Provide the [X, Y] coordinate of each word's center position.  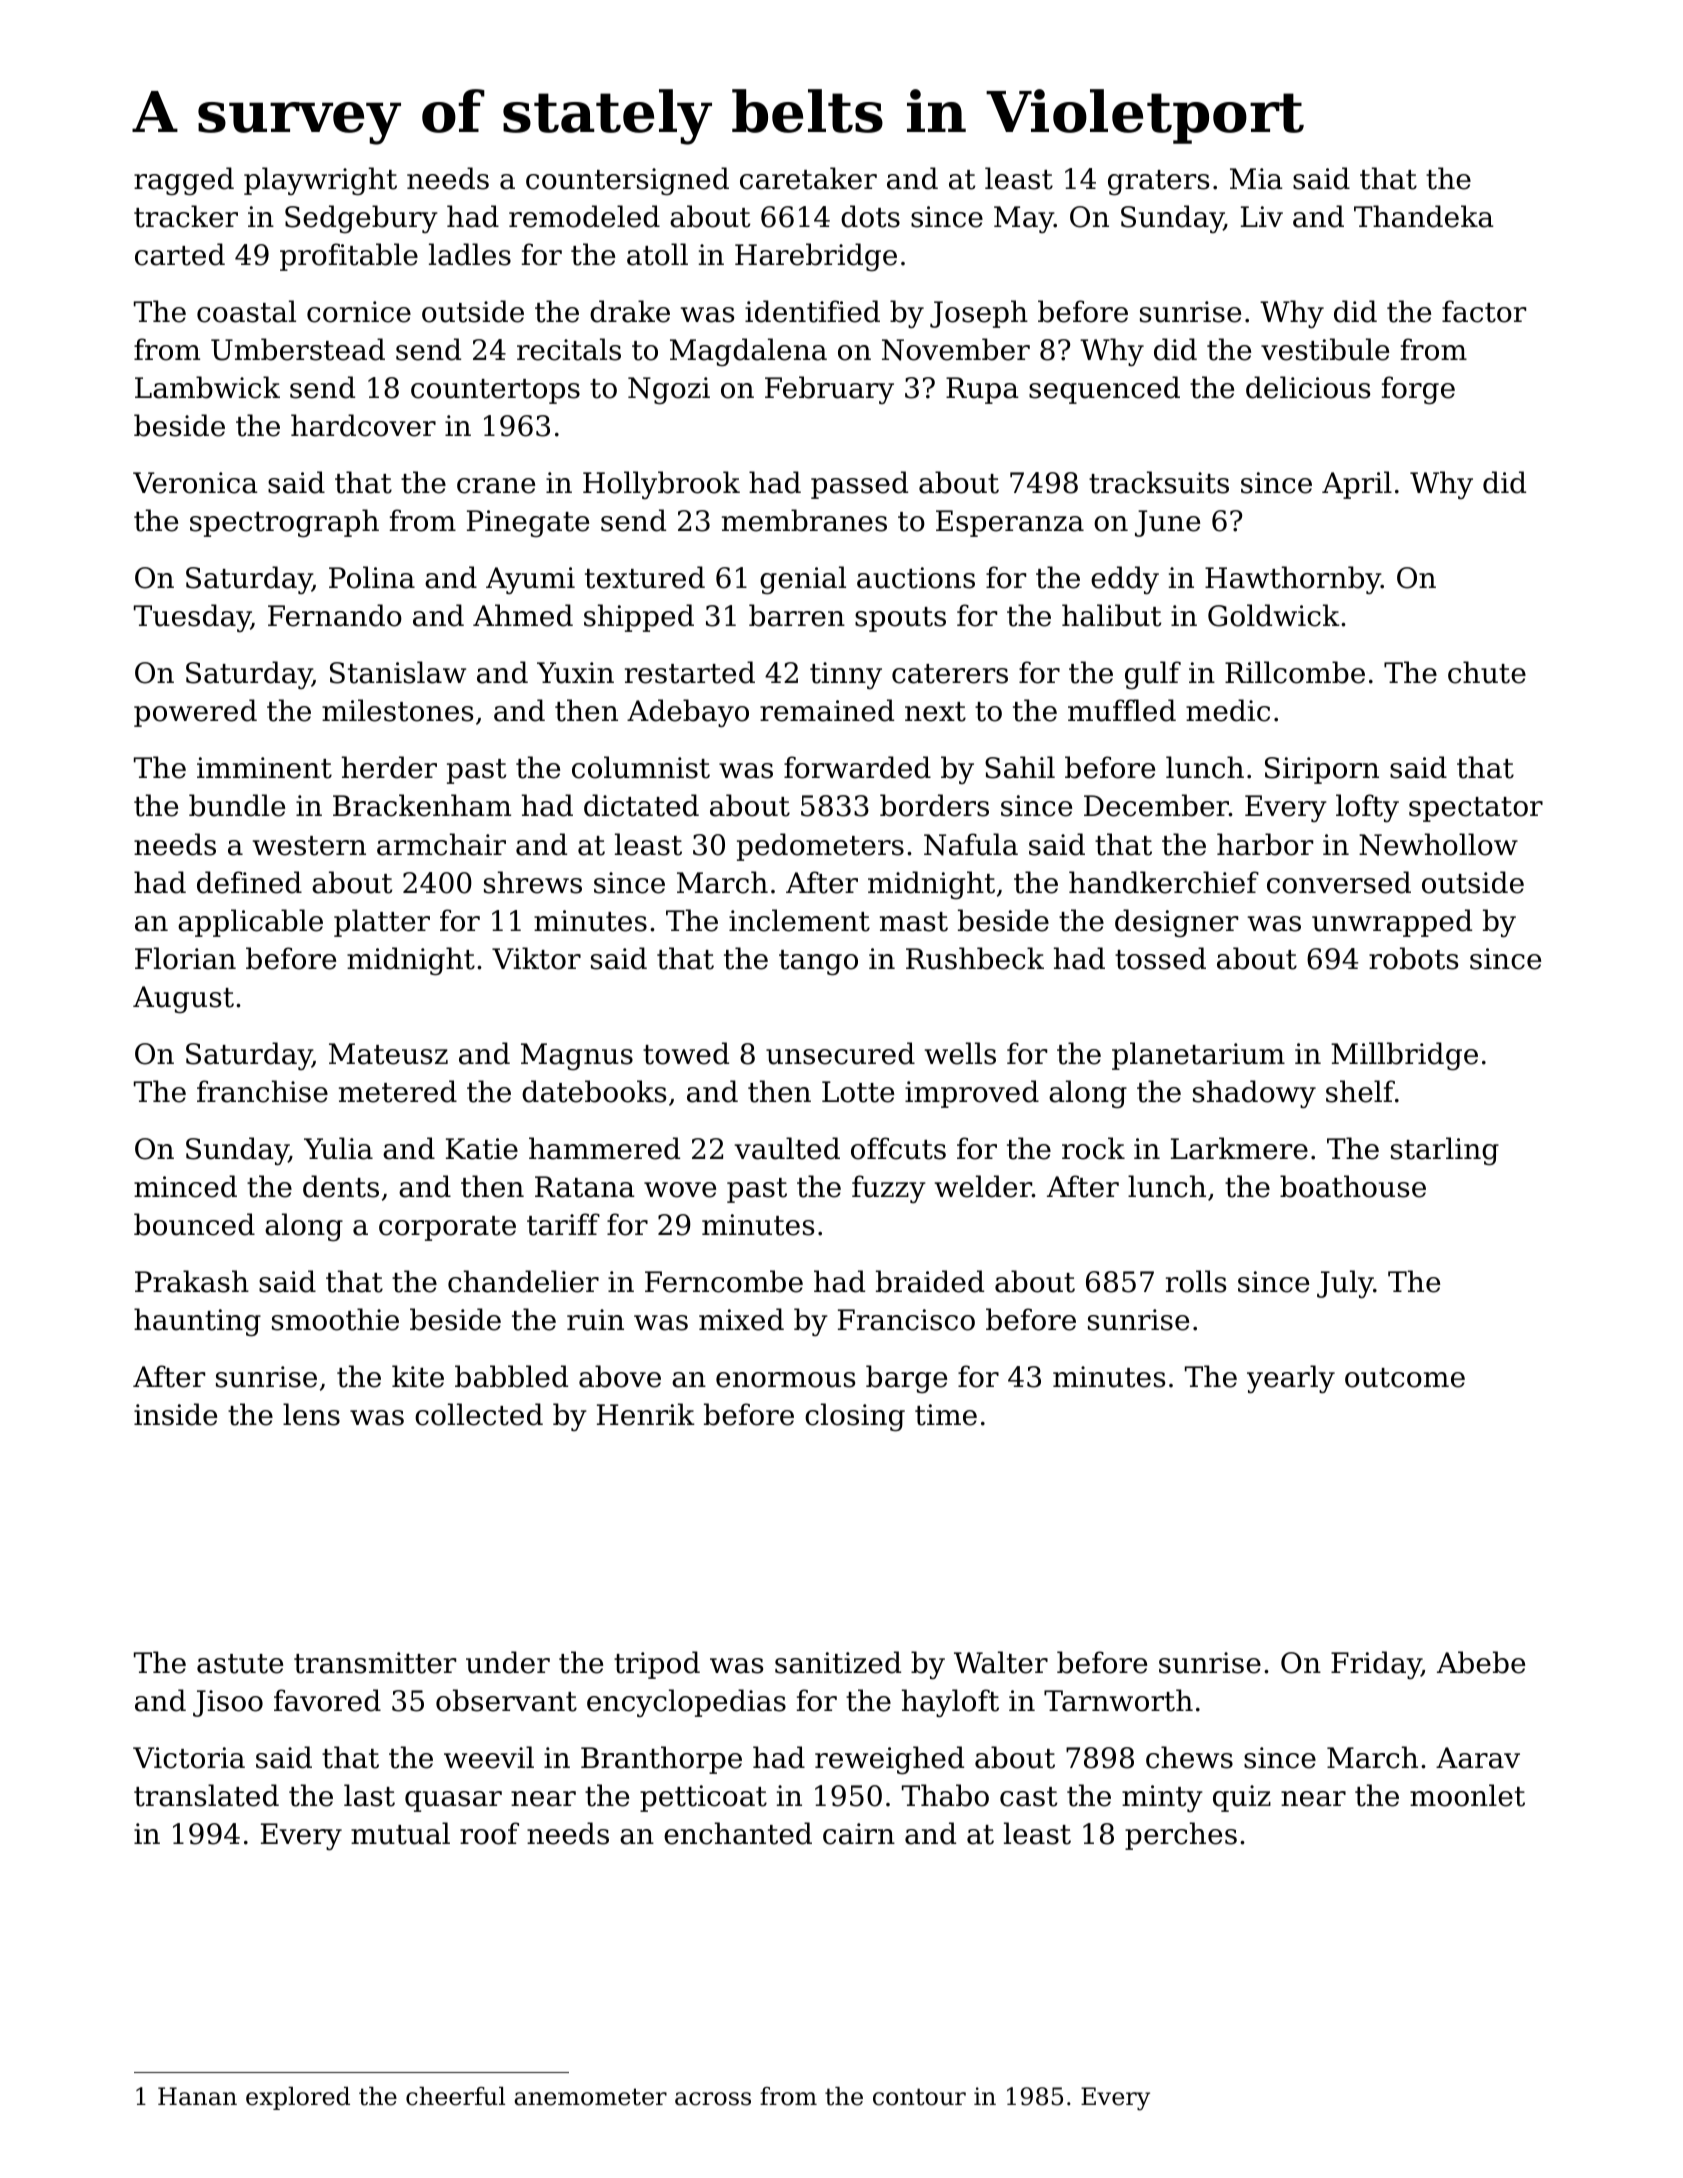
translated [206, 1795]
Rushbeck [975, 958]
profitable [349, 257]
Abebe [1481, 1662]
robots [1413, 958]
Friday [1376, 1665]
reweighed [889, 1760]
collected [479, 1414]
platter [382, 923]
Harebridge [816, 257]
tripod [657, 1665]
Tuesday [192, 618]
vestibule [1325, 349]
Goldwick [1274, 615]
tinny [846, 675]
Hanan [197, 2096]
